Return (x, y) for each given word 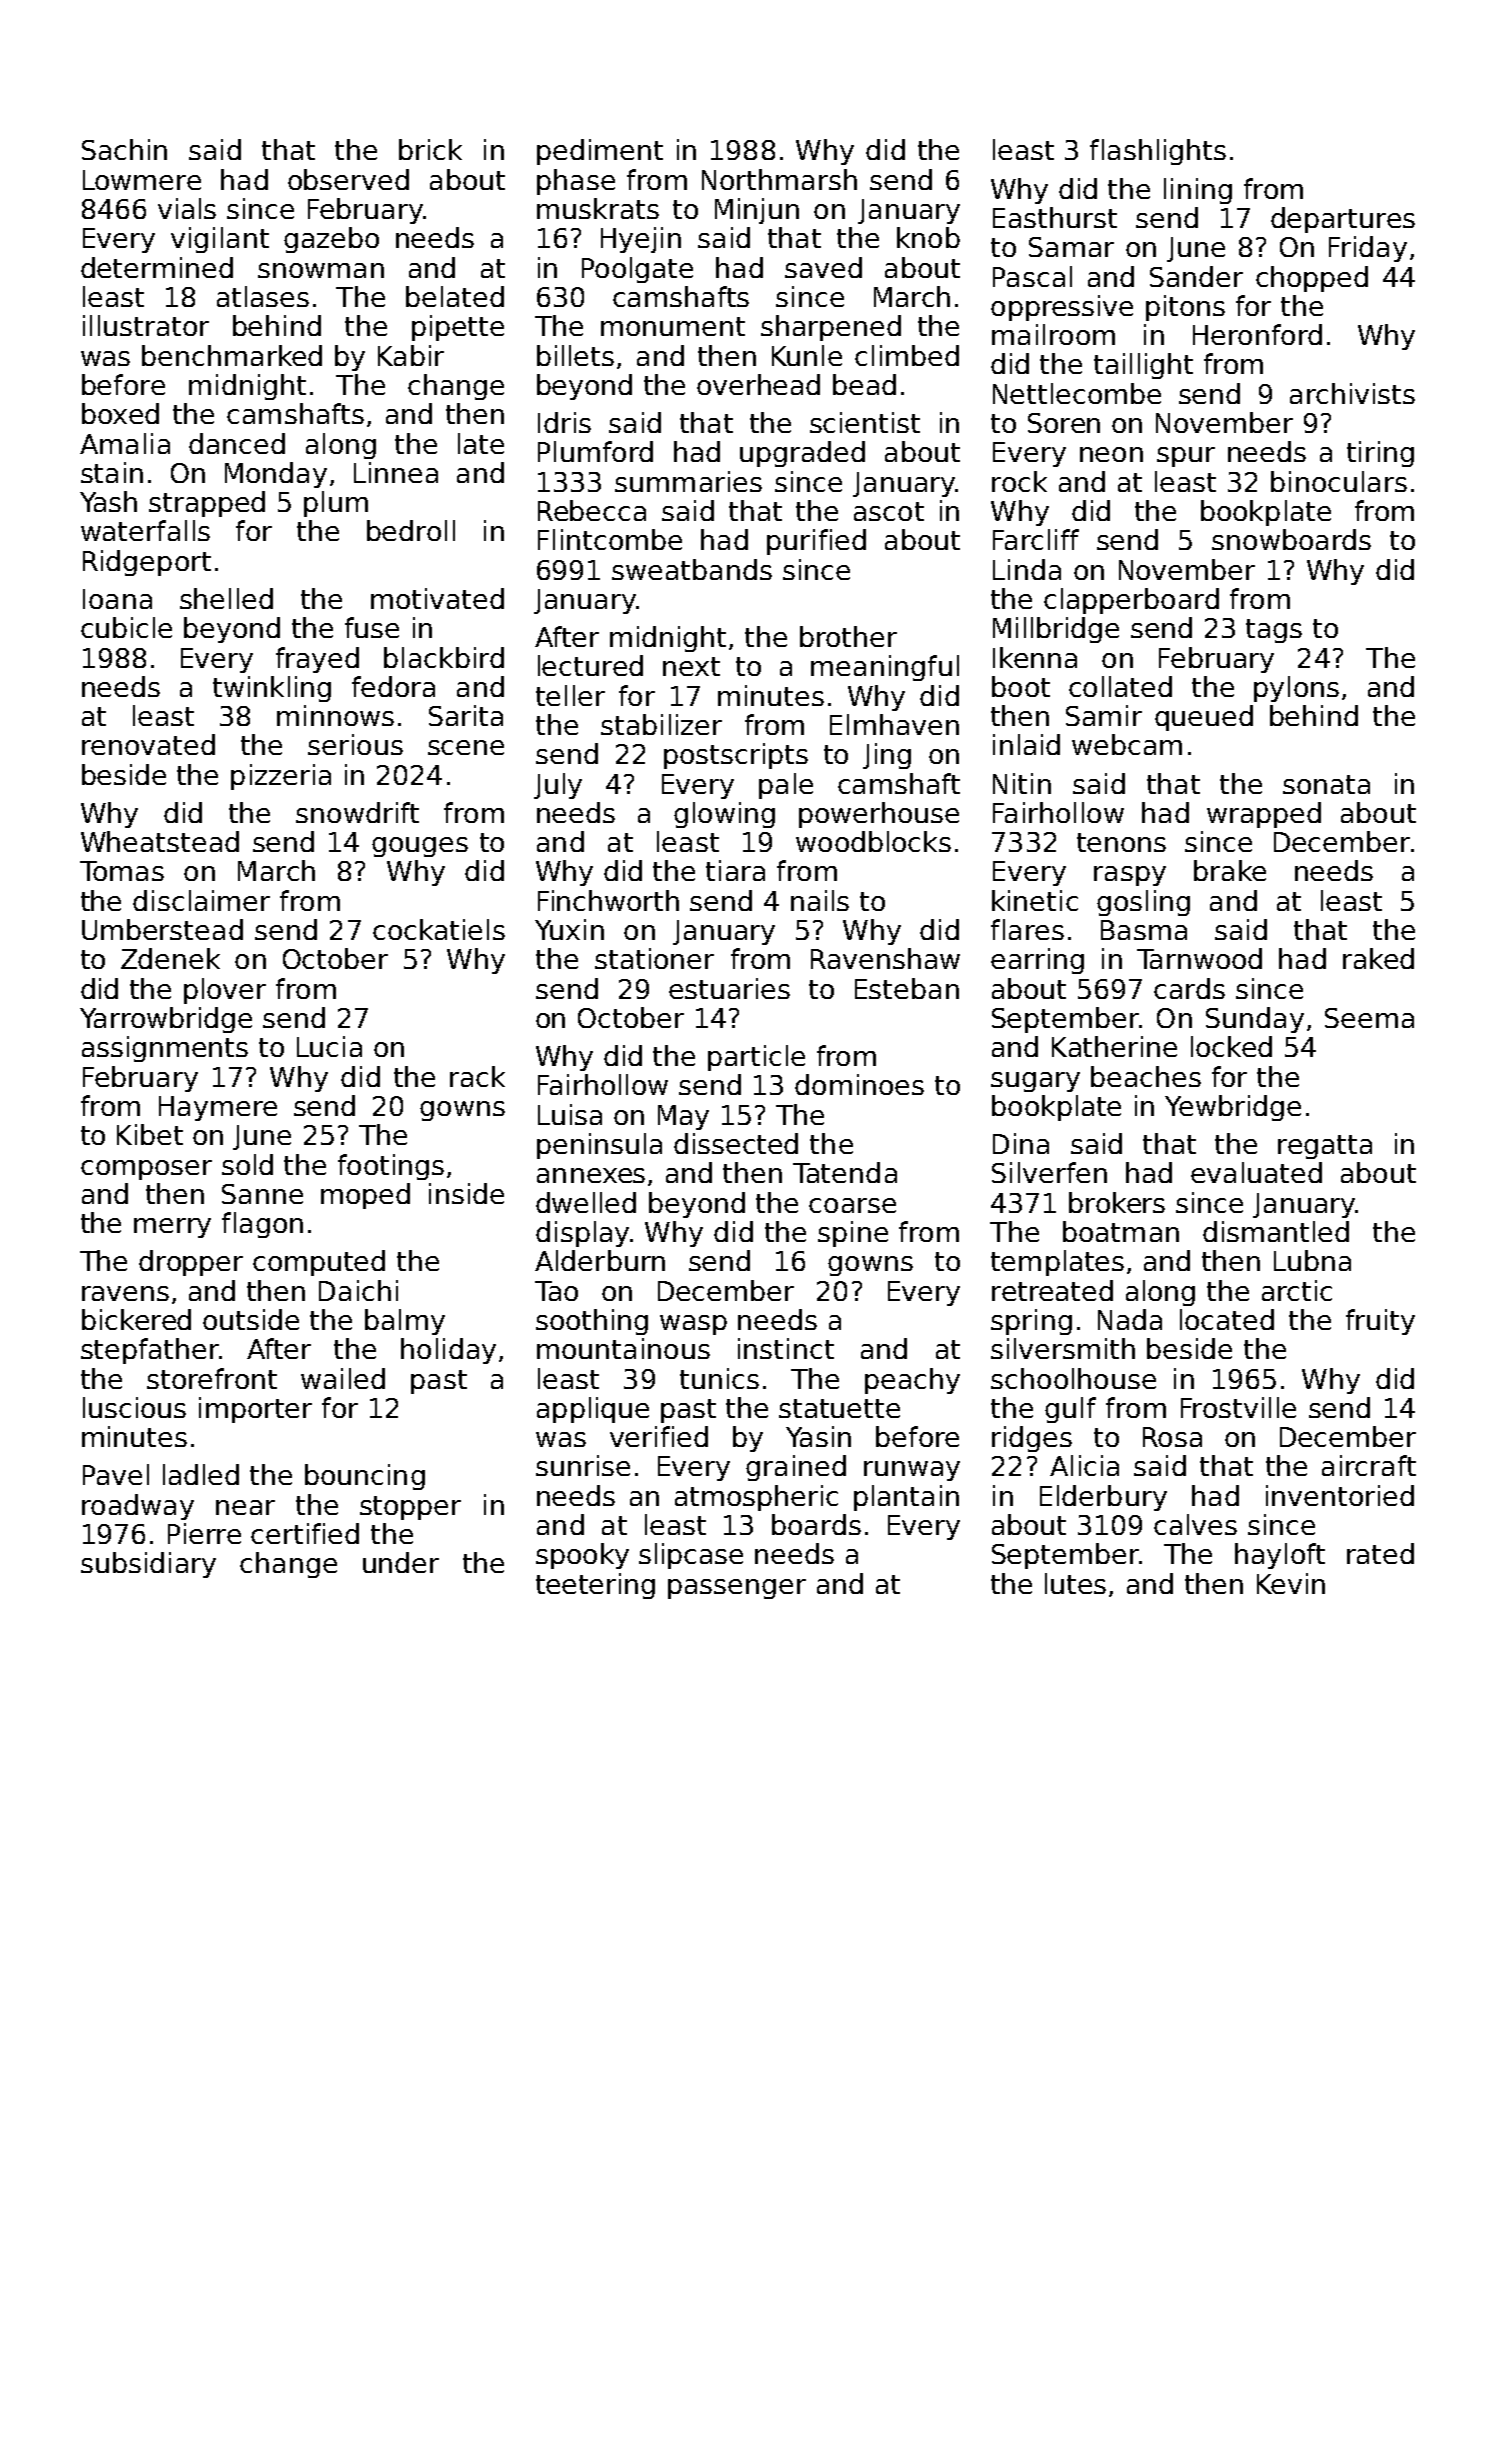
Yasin (818, 1436)
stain (112, 472)
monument (673, 326)
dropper (191, 1263)
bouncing (365, 1477)
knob (928, 237)
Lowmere (142, 180)
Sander (1196, 276)
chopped (1312, 279)
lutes (1075, 1583)
